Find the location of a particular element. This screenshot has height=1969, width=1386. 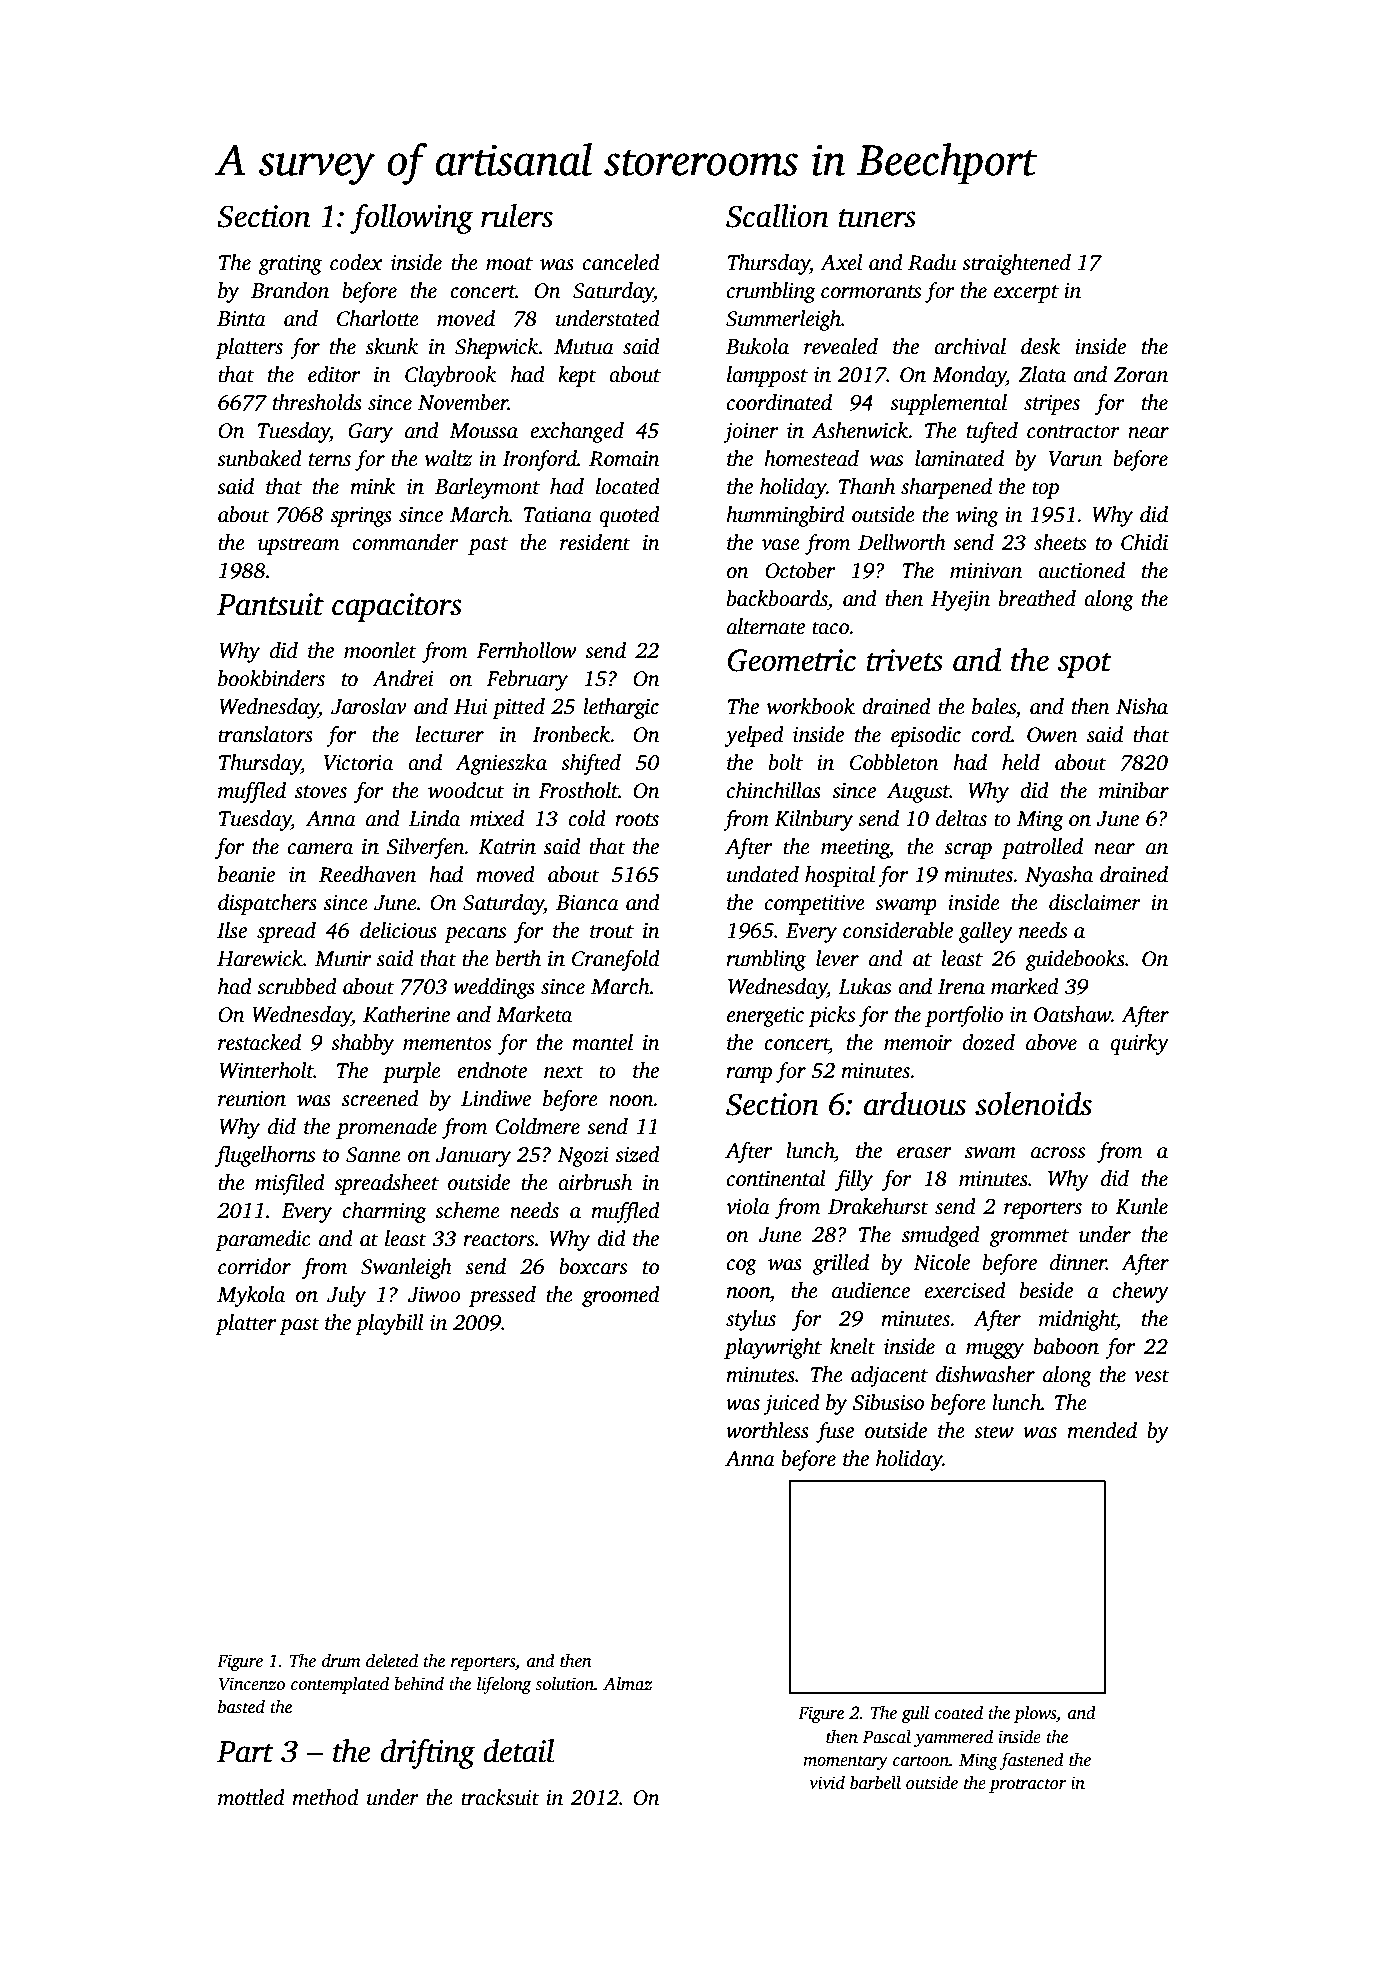

alternate is located at coordinates (766, 626).
